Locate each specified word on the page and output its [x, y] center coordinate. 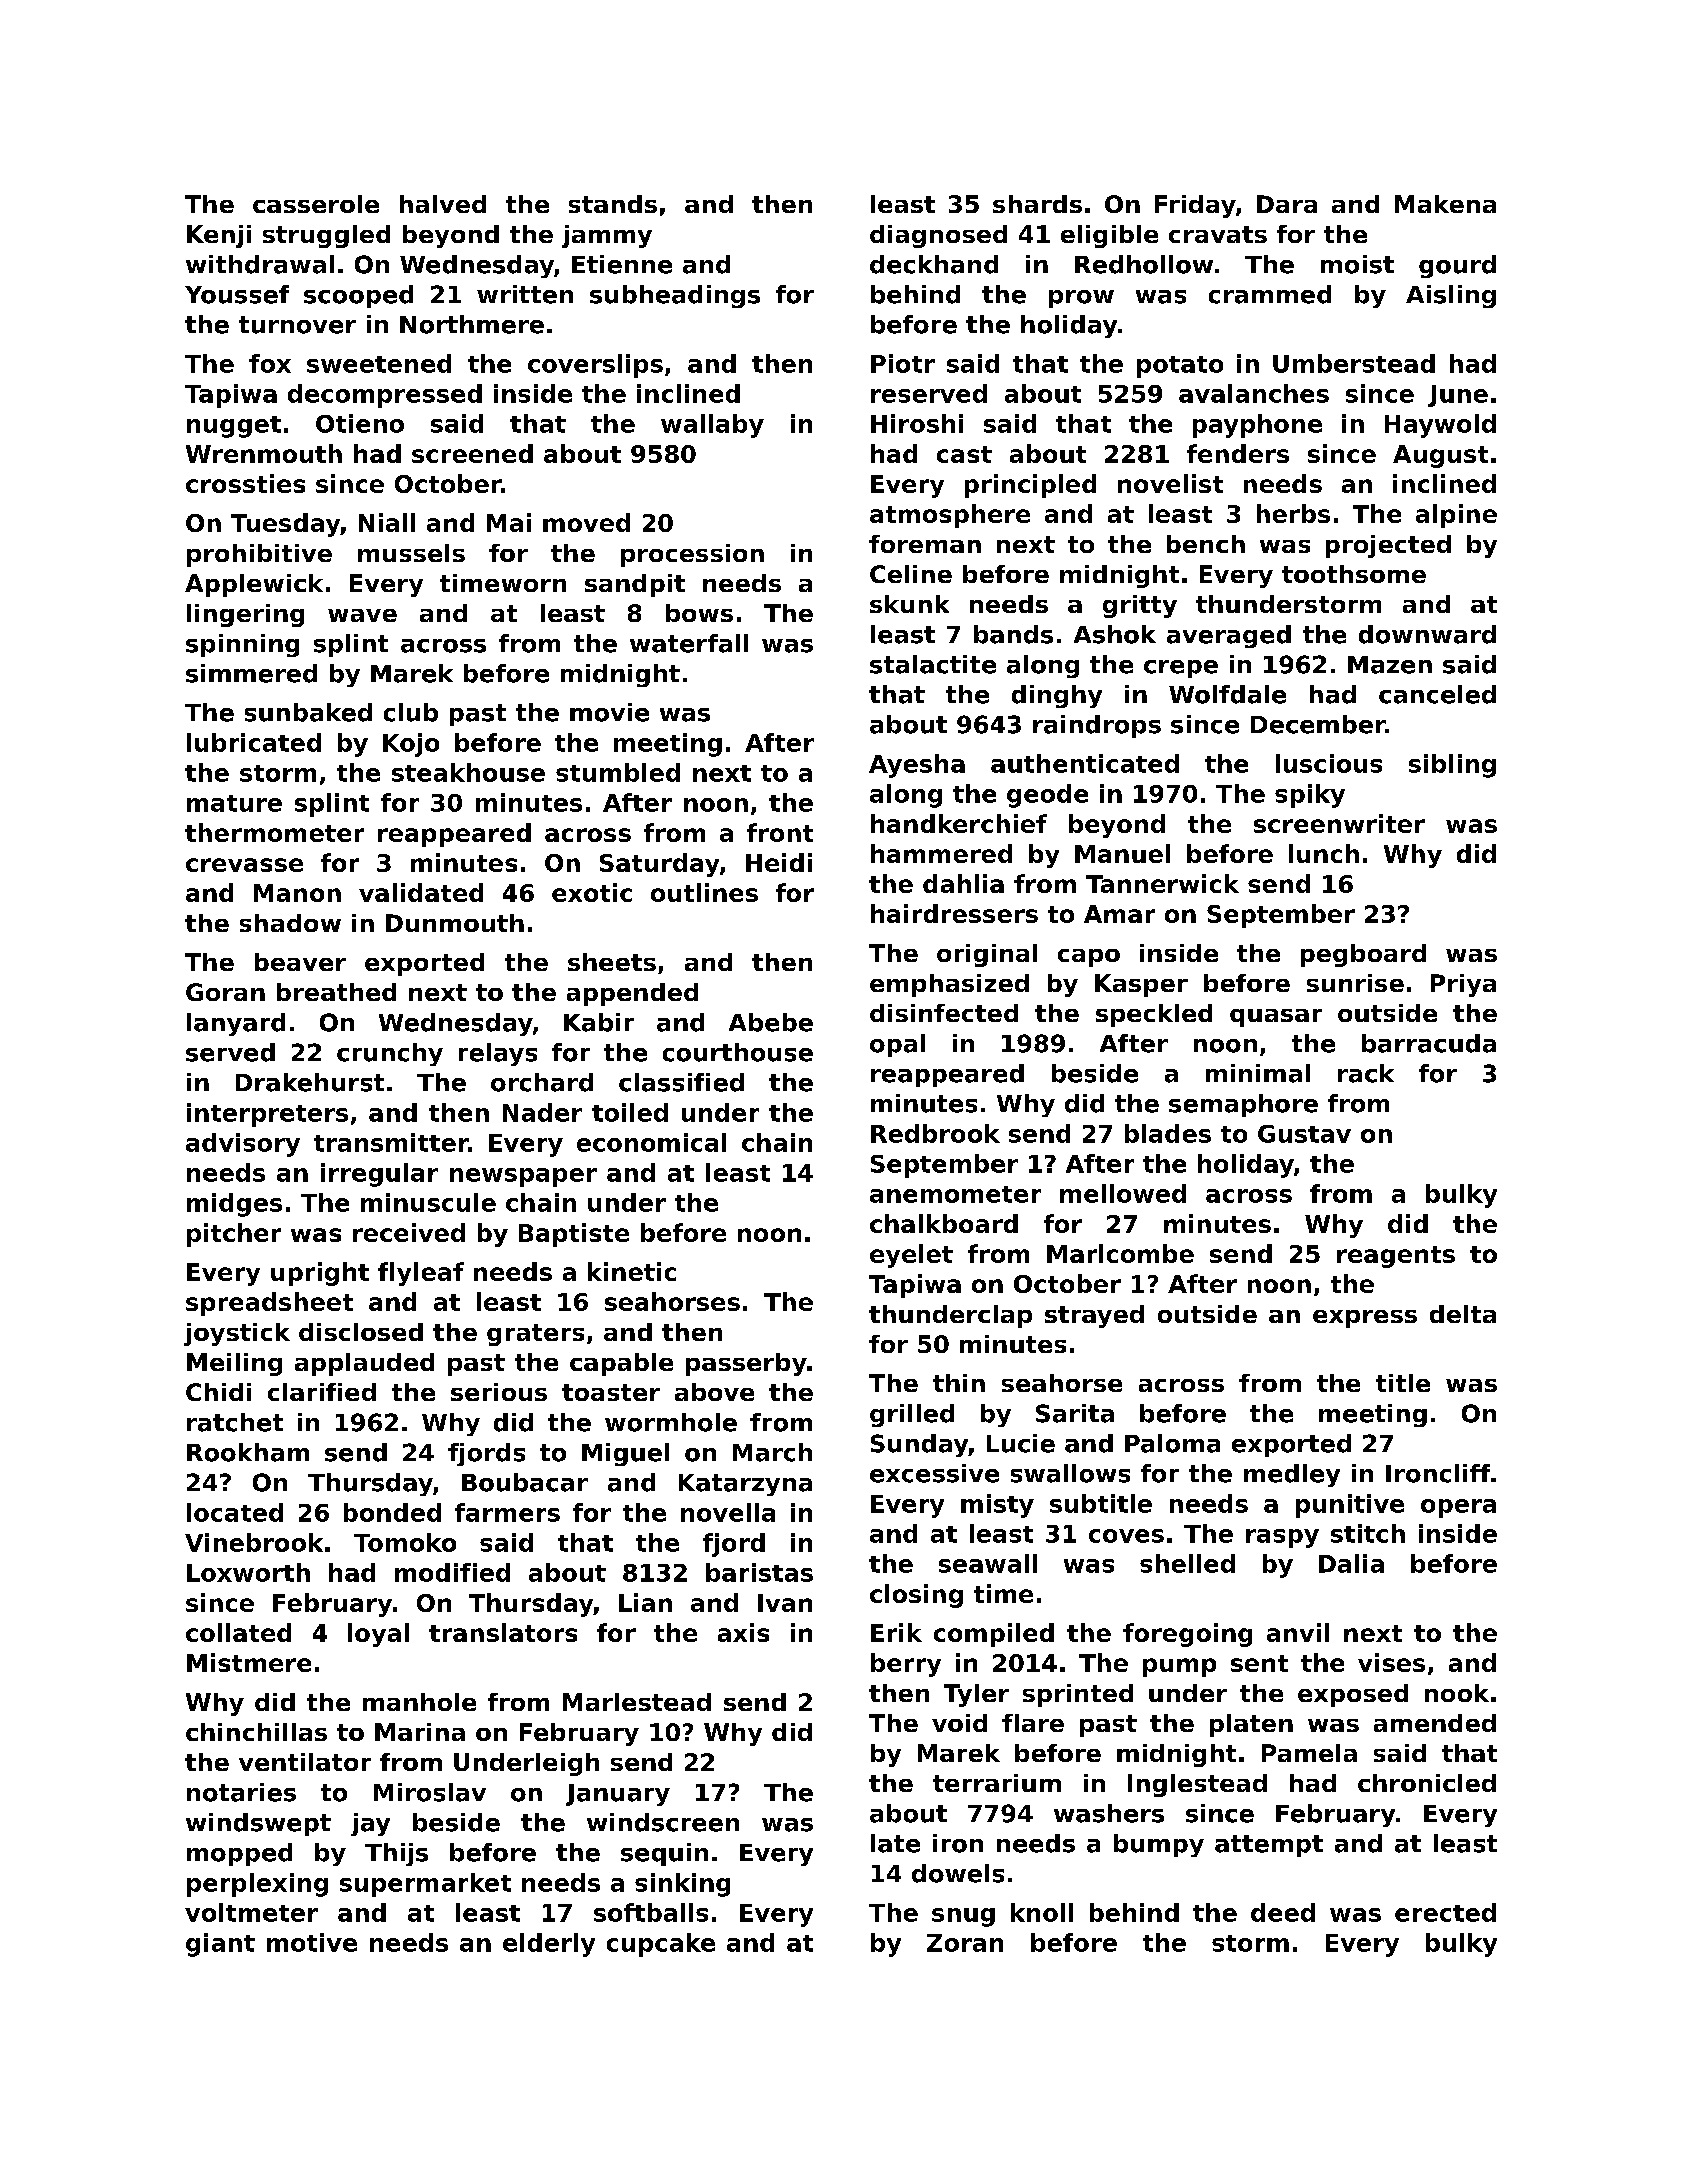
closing [916, 1596]
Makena [1445, 204]
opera [1458, 1508]
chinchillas [256, 1732]
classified [681, 1082]
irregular [379, 1175]
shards [1037, 204]
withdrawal [260, 264]
